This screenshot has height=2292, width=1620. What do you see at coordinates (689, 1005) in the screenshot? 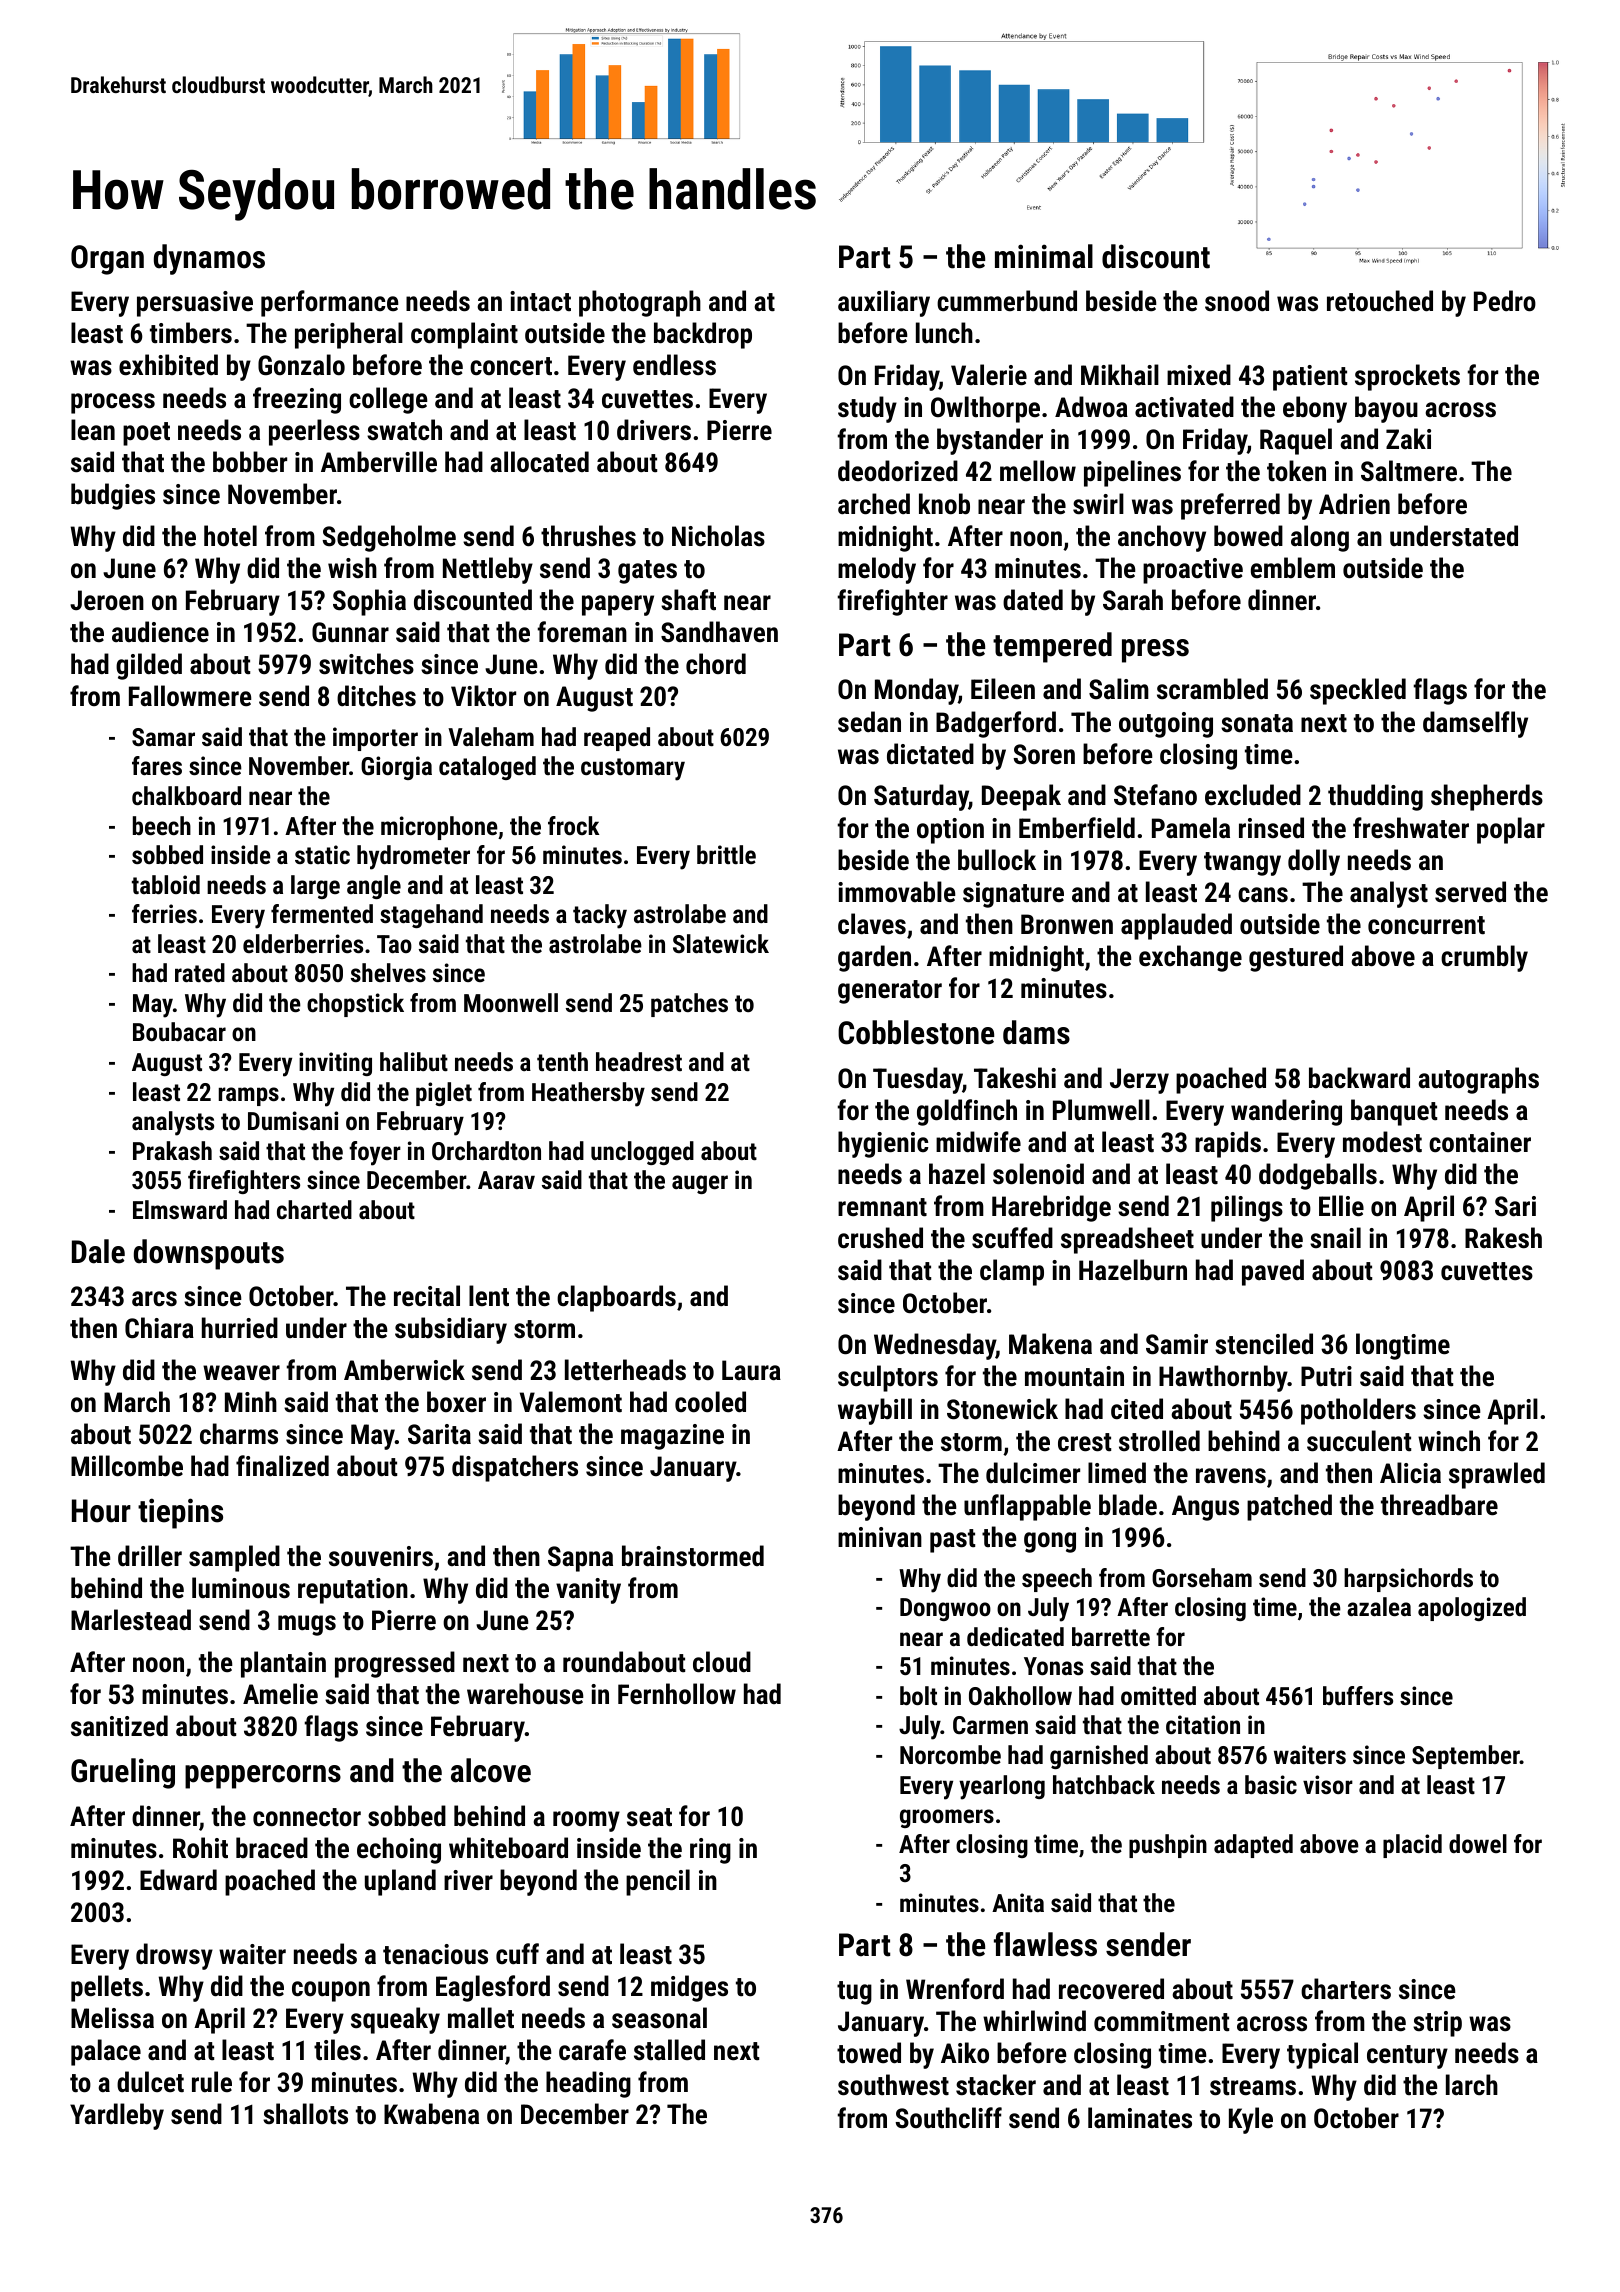
I see `patches` at bounding box center [689, 1005].
